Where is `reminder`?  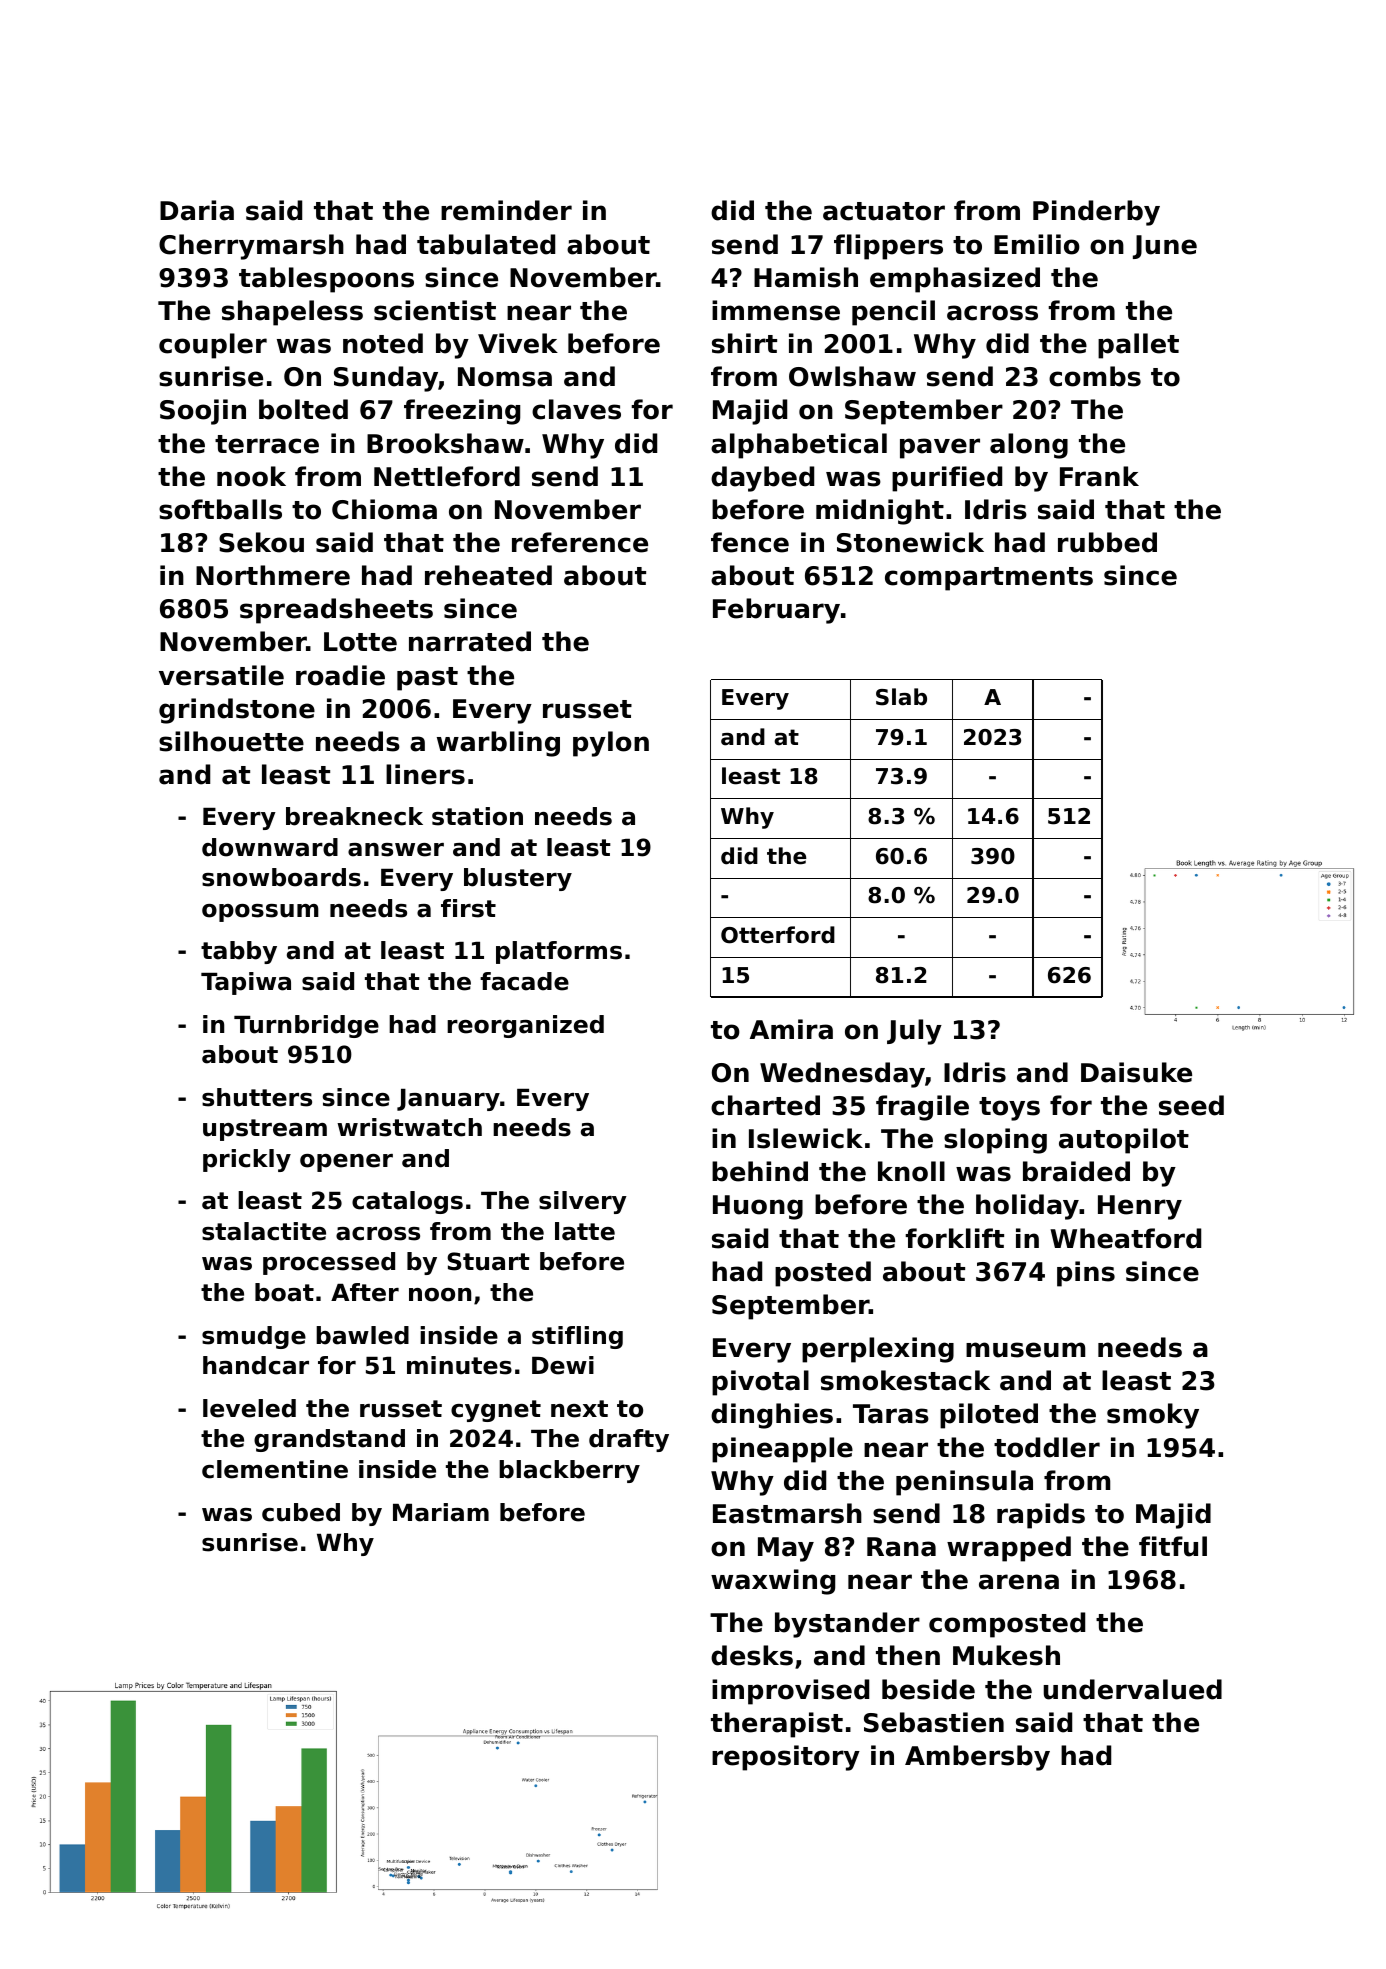
reminder is located at coordinates (506, 210).
